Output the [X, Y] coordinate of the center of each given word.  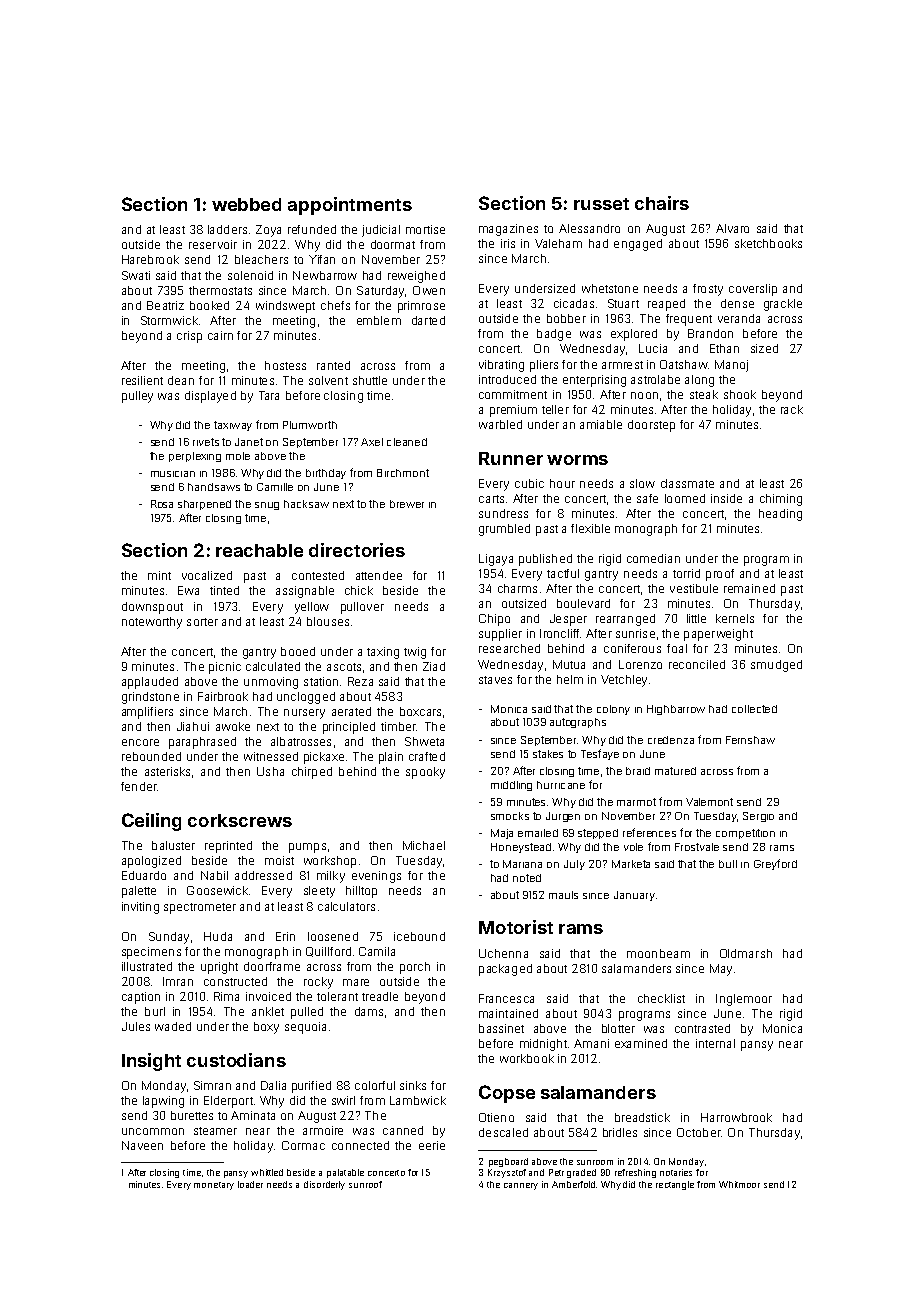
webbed [246, 204]
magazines [508, 230]
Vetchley [624, 681]
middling [511, 786]
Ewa [188, 590]
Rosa [162, 504]
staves [495, 680]
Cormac [303, 1145]
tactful [563, 573]
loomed [685, 498]
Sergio [758, 817]
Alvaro [732, 228]
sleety [319, 892]
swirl [343, 1100]
